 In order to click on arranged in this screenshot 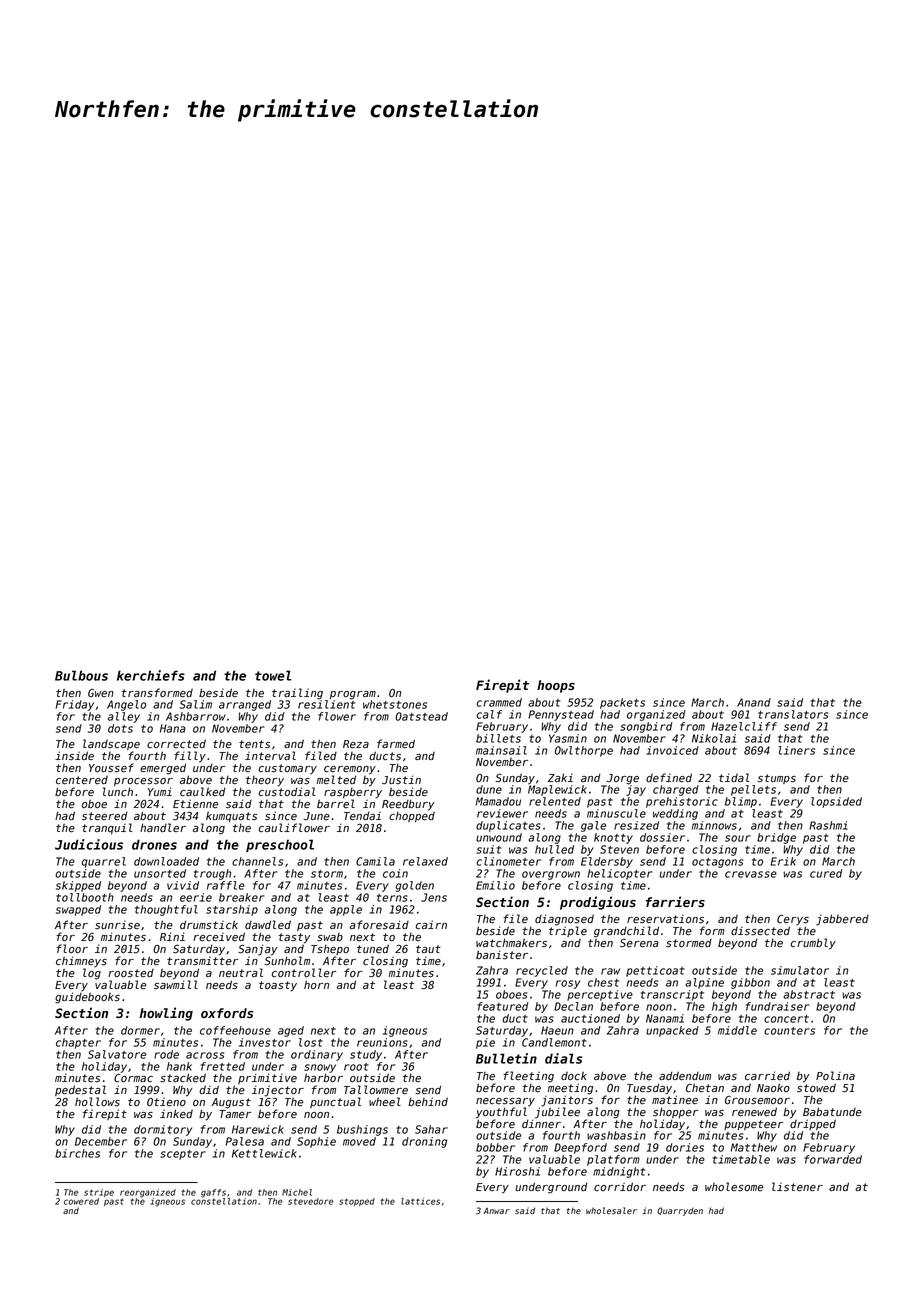, I will do `click(245, 705)`.
